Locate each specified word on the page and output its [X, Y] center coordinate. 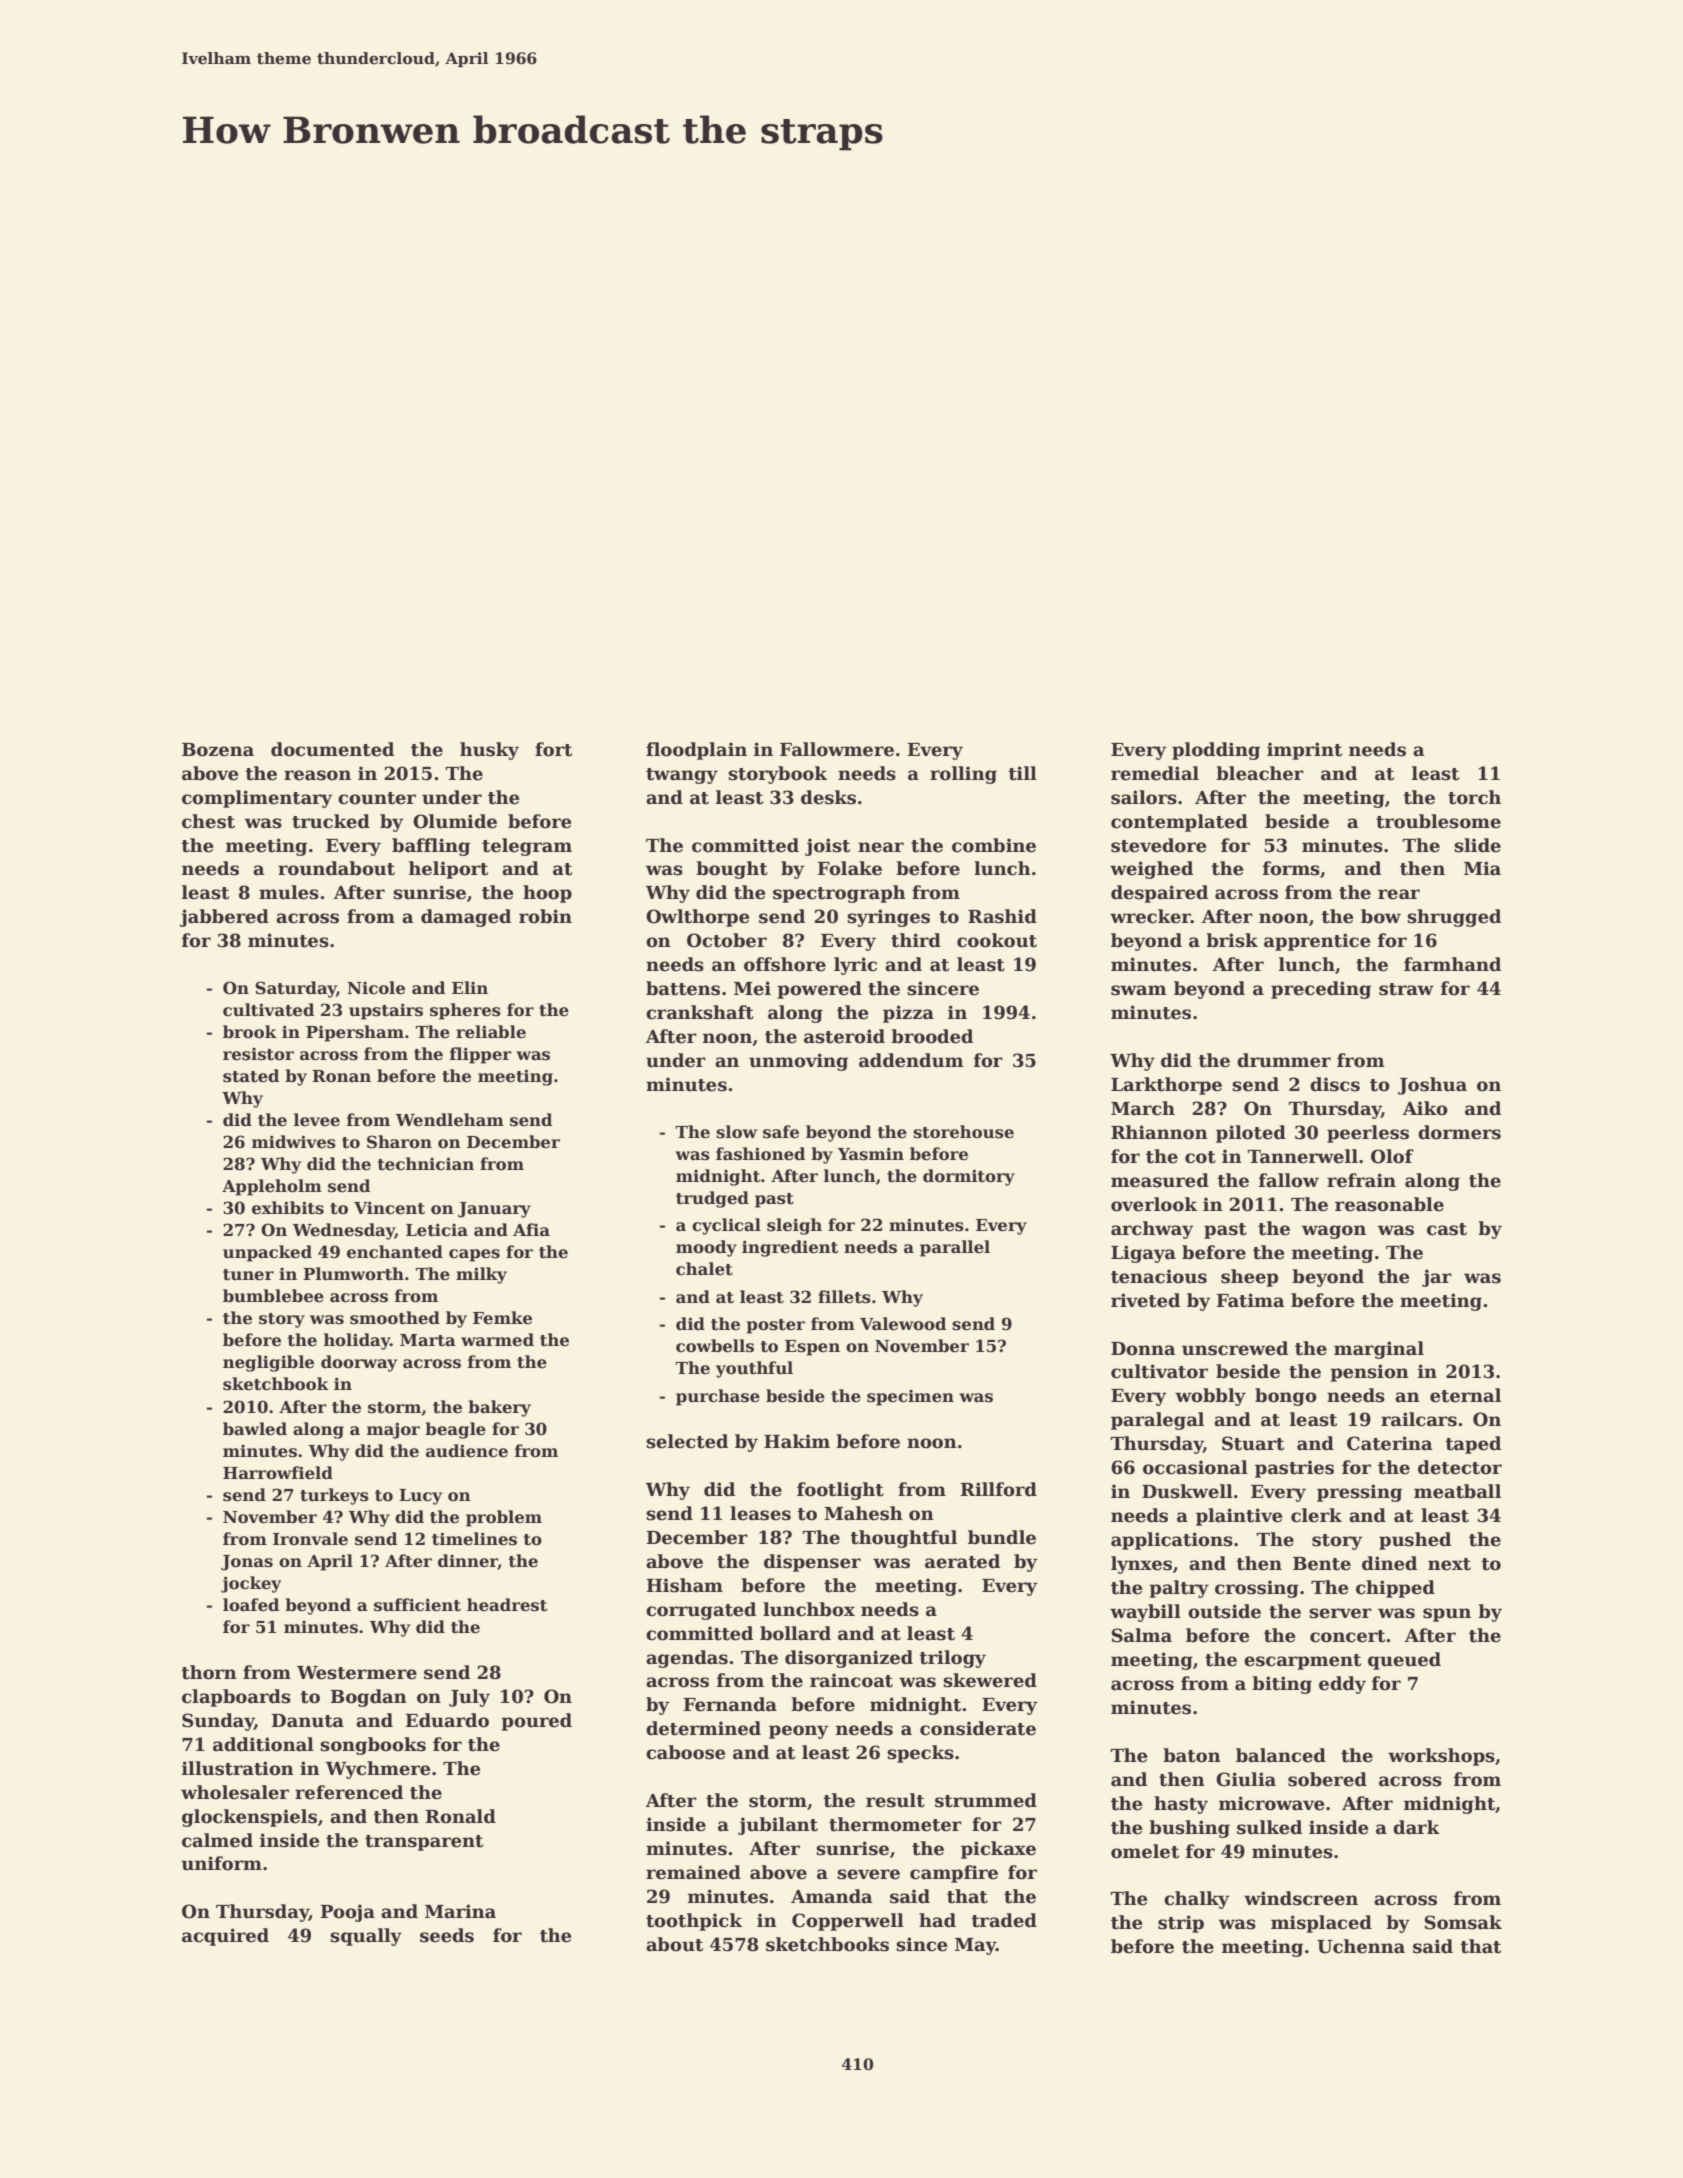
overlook [1154, 1204]
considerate [978, 1728]
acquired [225, 1937]
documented [332, 749]
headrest [507, 1605]
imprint [1304, 751]
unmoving [798, 1062]
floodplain [696, 751]
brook [250, 1032]
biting [1282, 1685]
